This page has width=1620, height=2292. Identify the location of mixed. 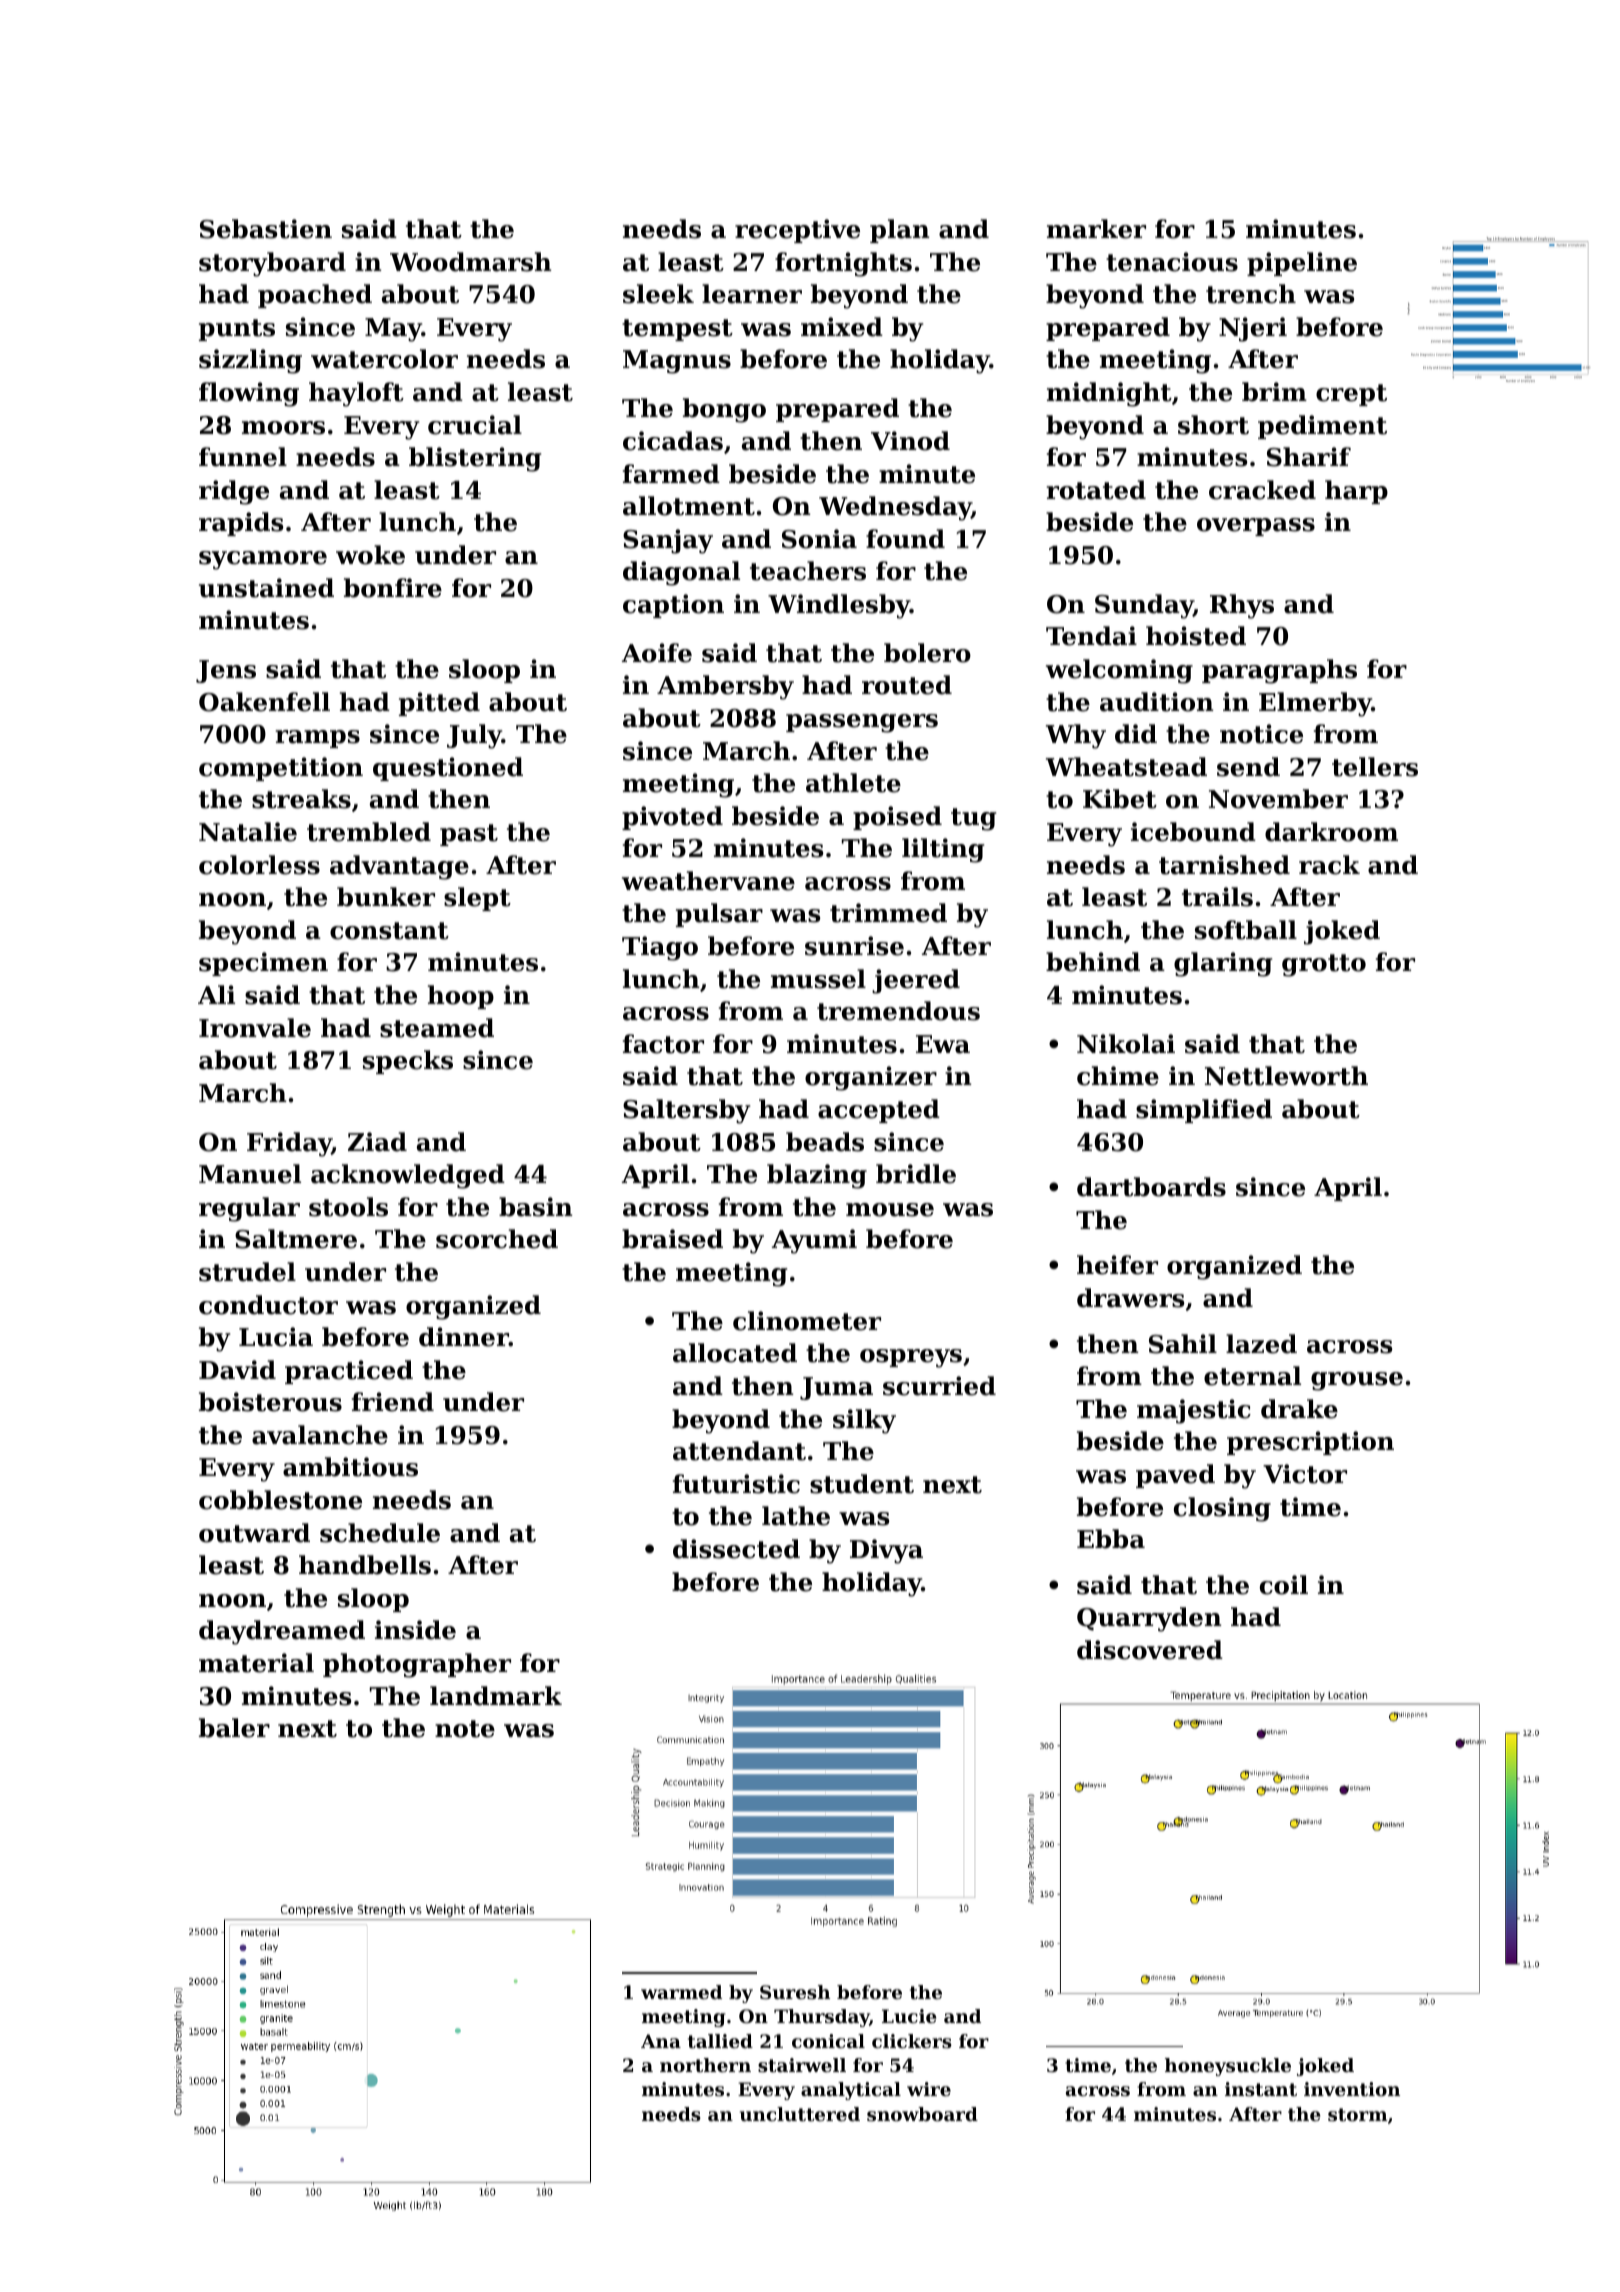
(842, 327).
